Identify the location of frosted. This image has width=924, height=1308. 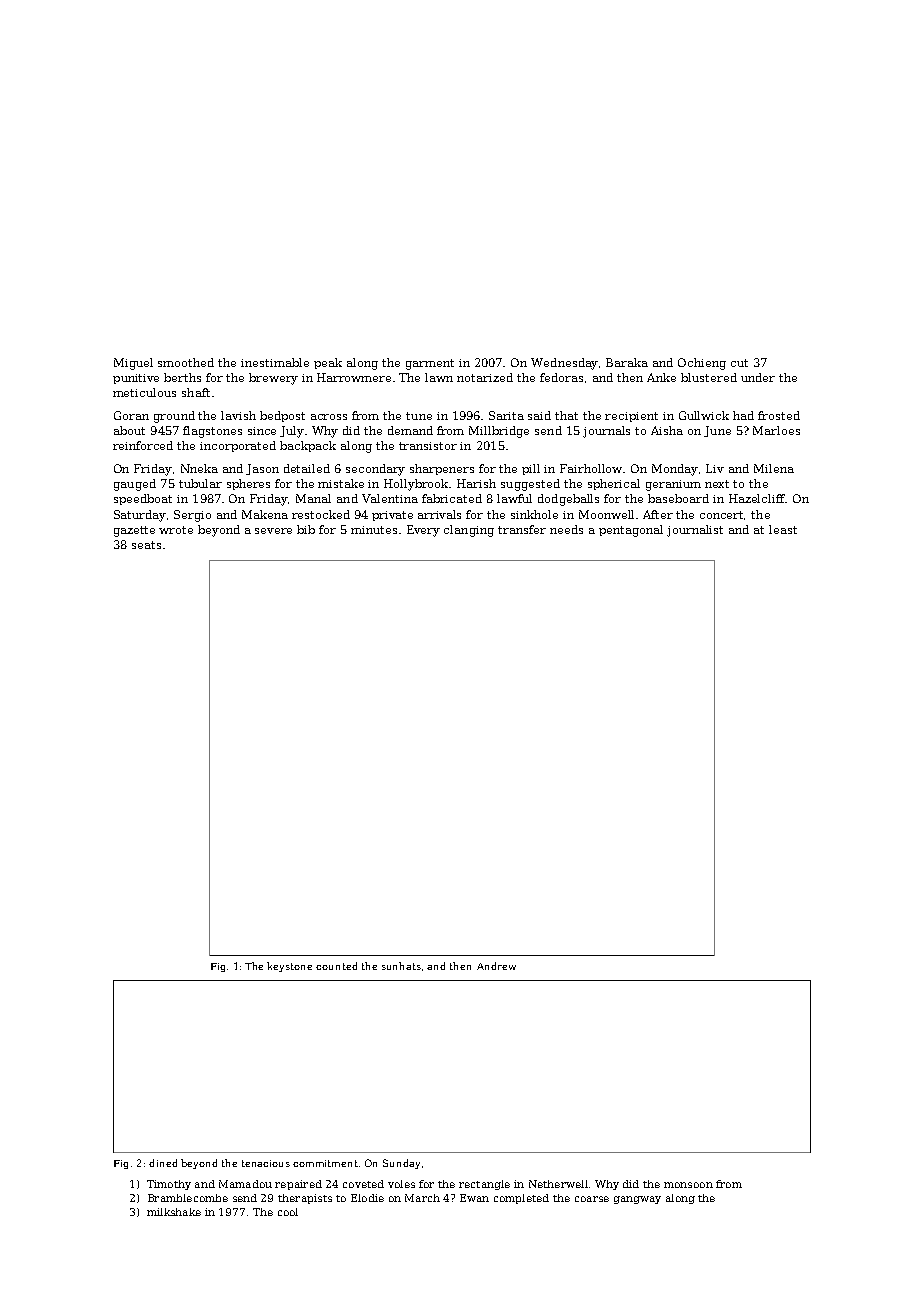
(779, 415).
